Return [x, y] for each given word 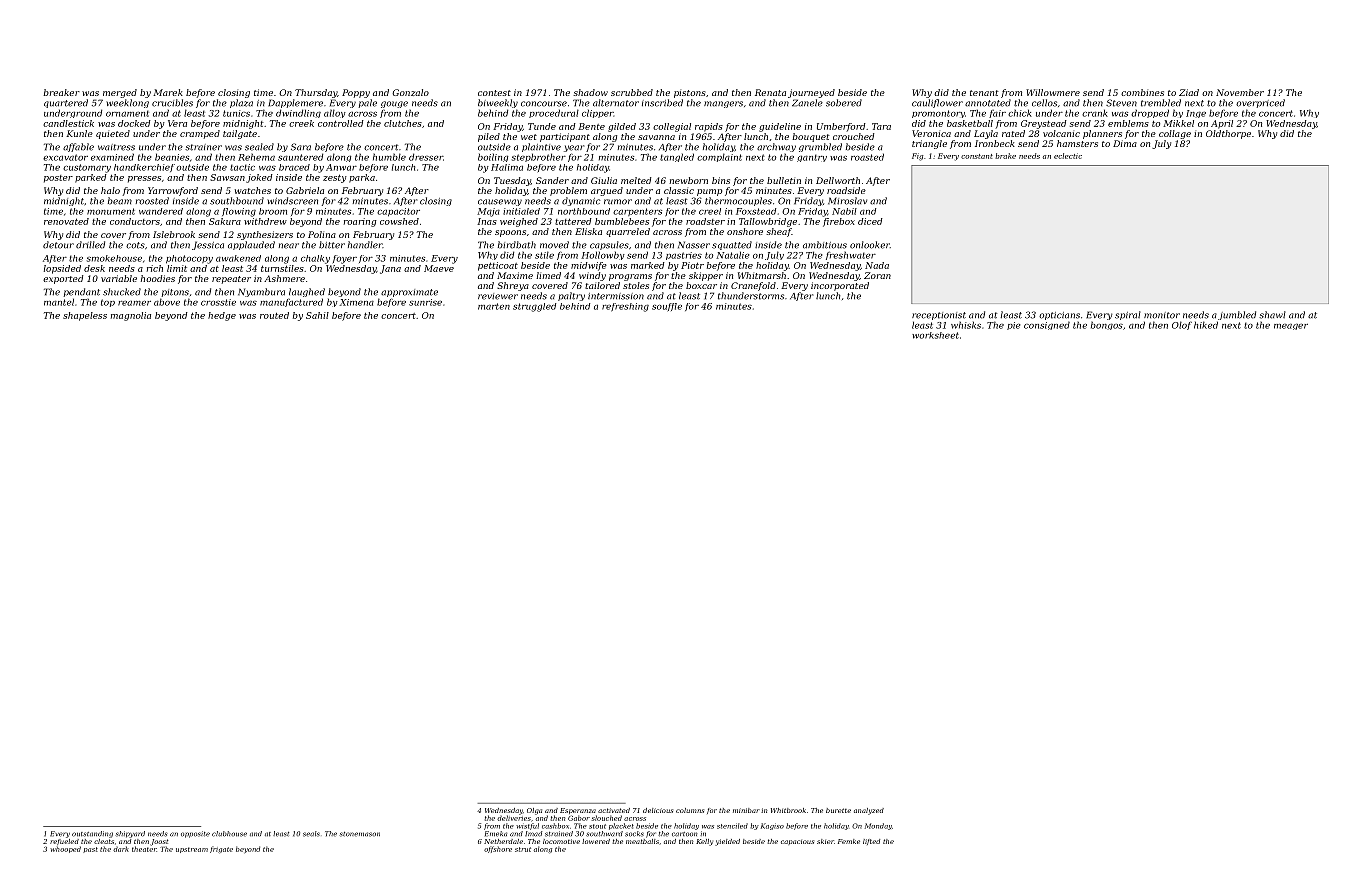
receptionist [939, 316]
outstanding [92, 834]
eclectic [1068, 156]
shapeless [85, 316]
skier [825, 841]
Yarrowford [173, 191]
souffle [667, 307]
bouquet [811, 137]
